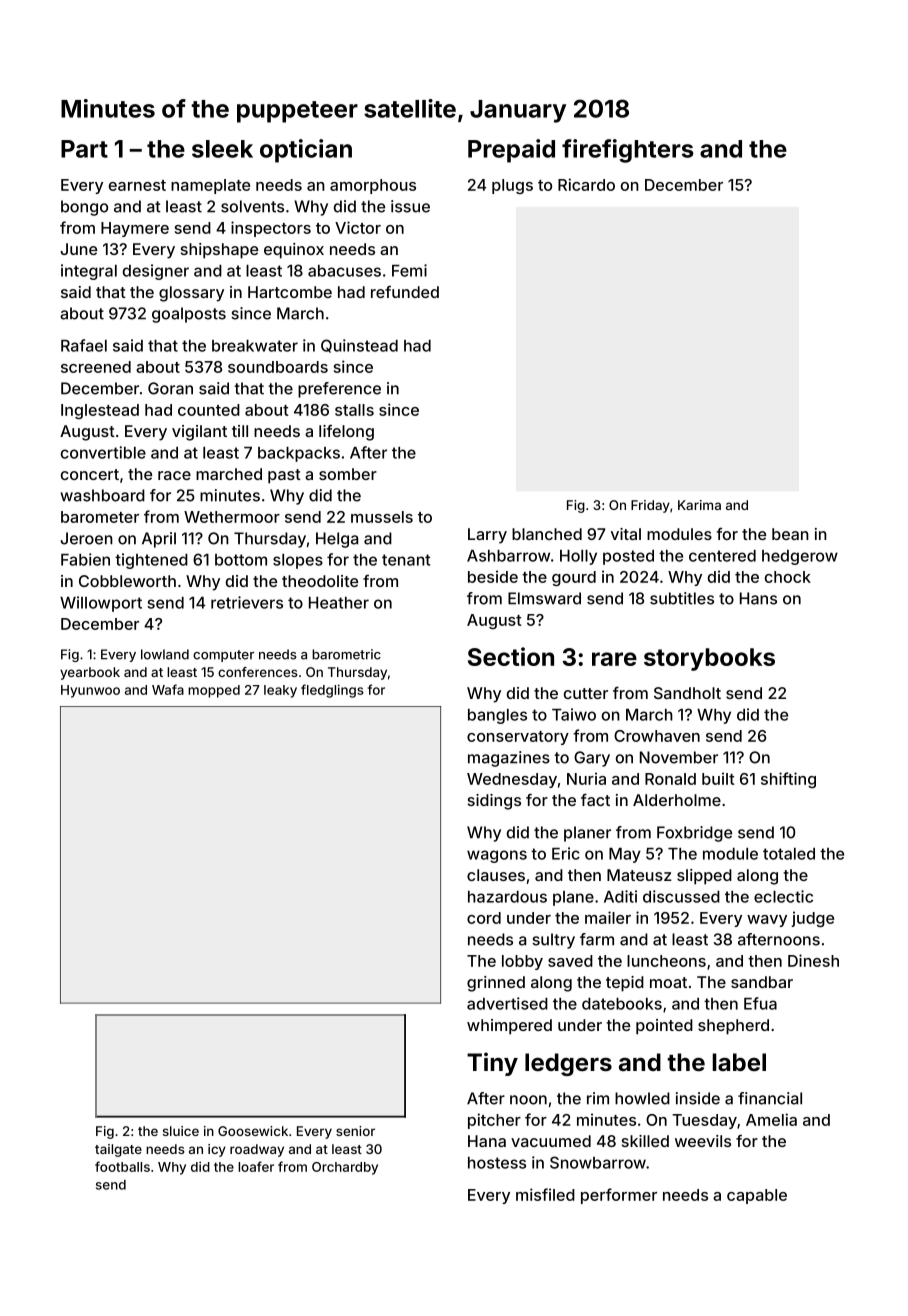 The width and height of the screenshot is (908, 1316). What do you see at coordinates (545, 1194) in the screenshot?
I see `misfiled` at bounding box center [545, 1194].
